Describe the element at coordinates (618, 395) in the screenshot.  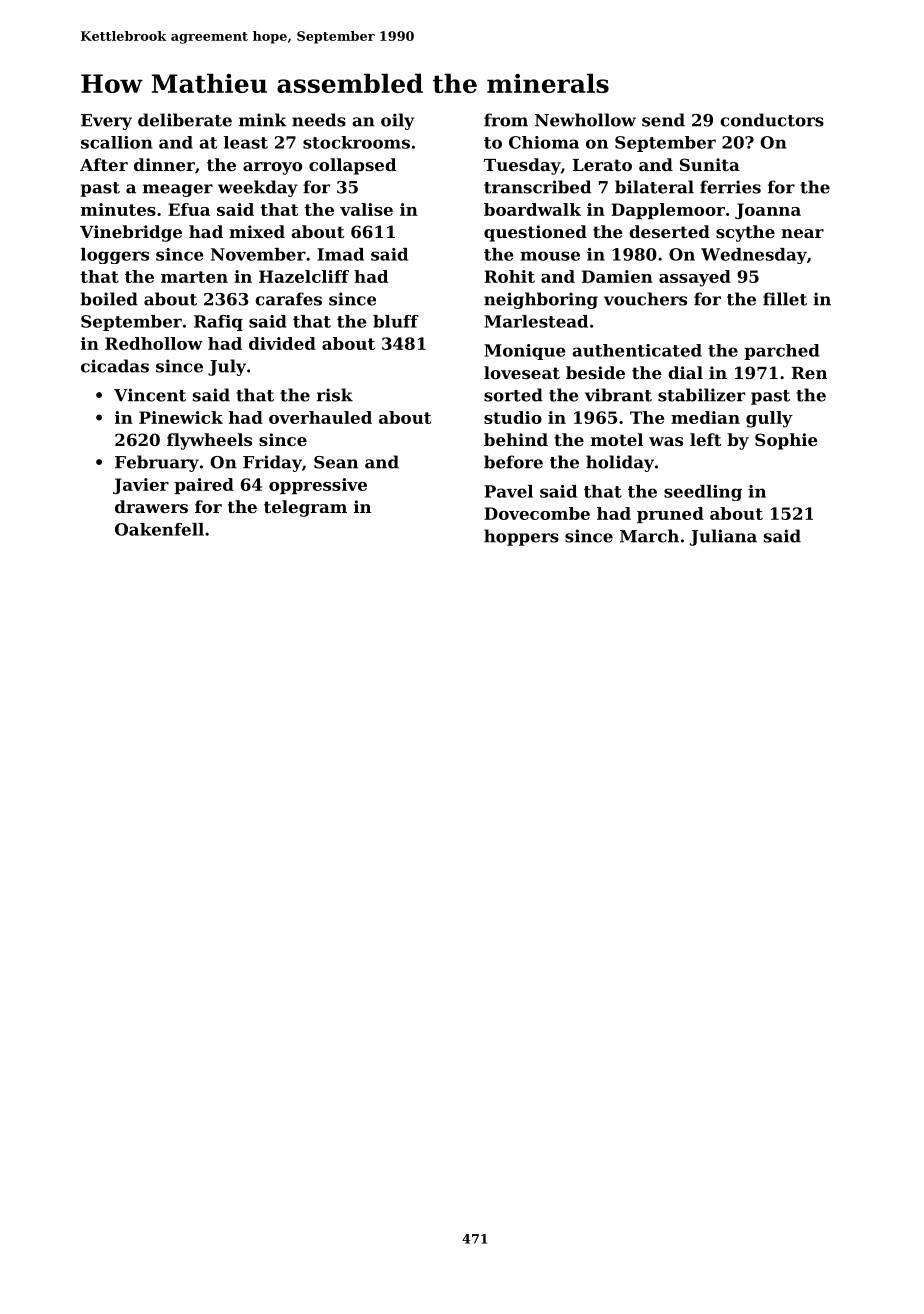
I see `vibrant` at that location.
